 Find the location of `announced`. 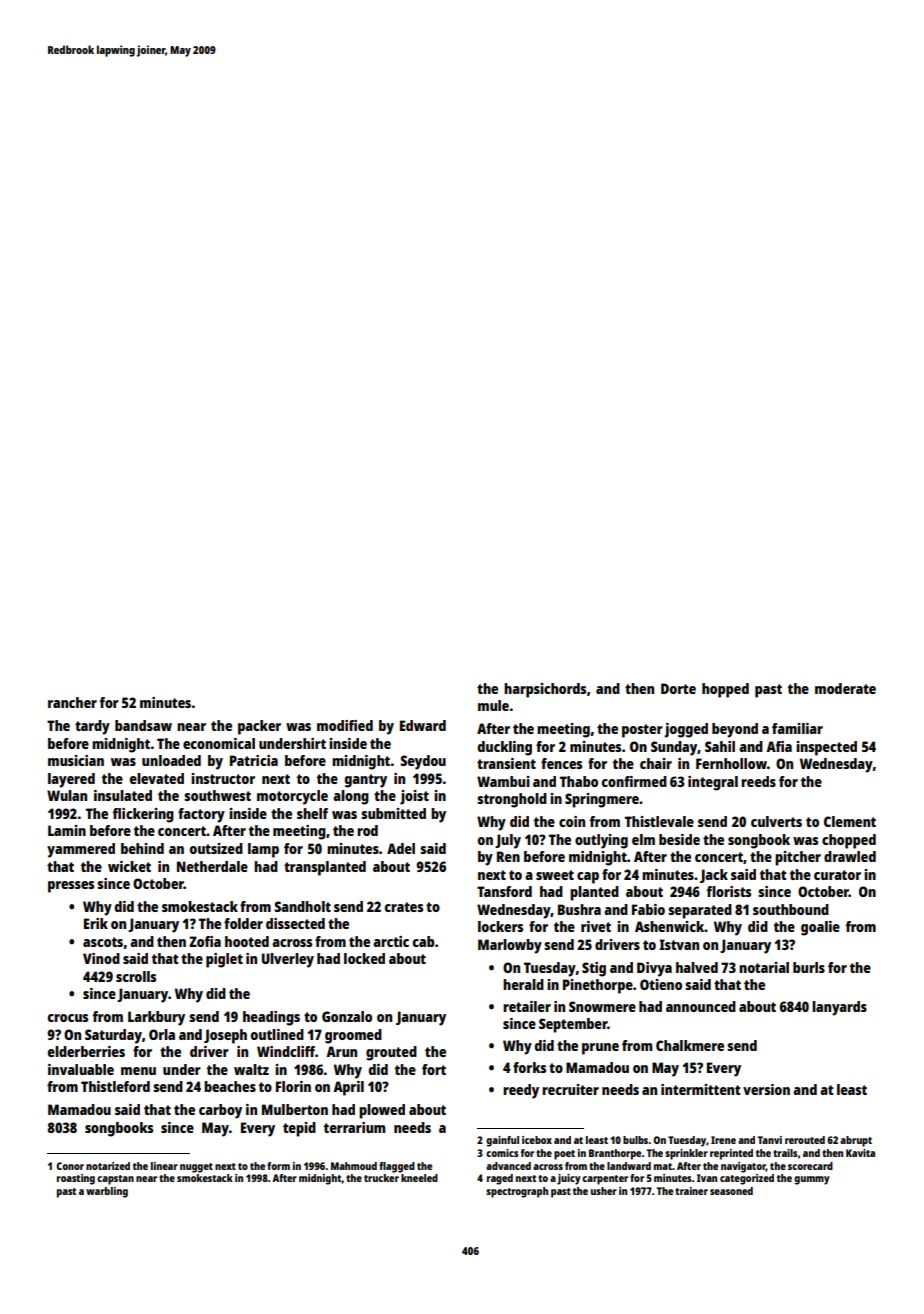

announced is located at coordinates (701, 1006).
